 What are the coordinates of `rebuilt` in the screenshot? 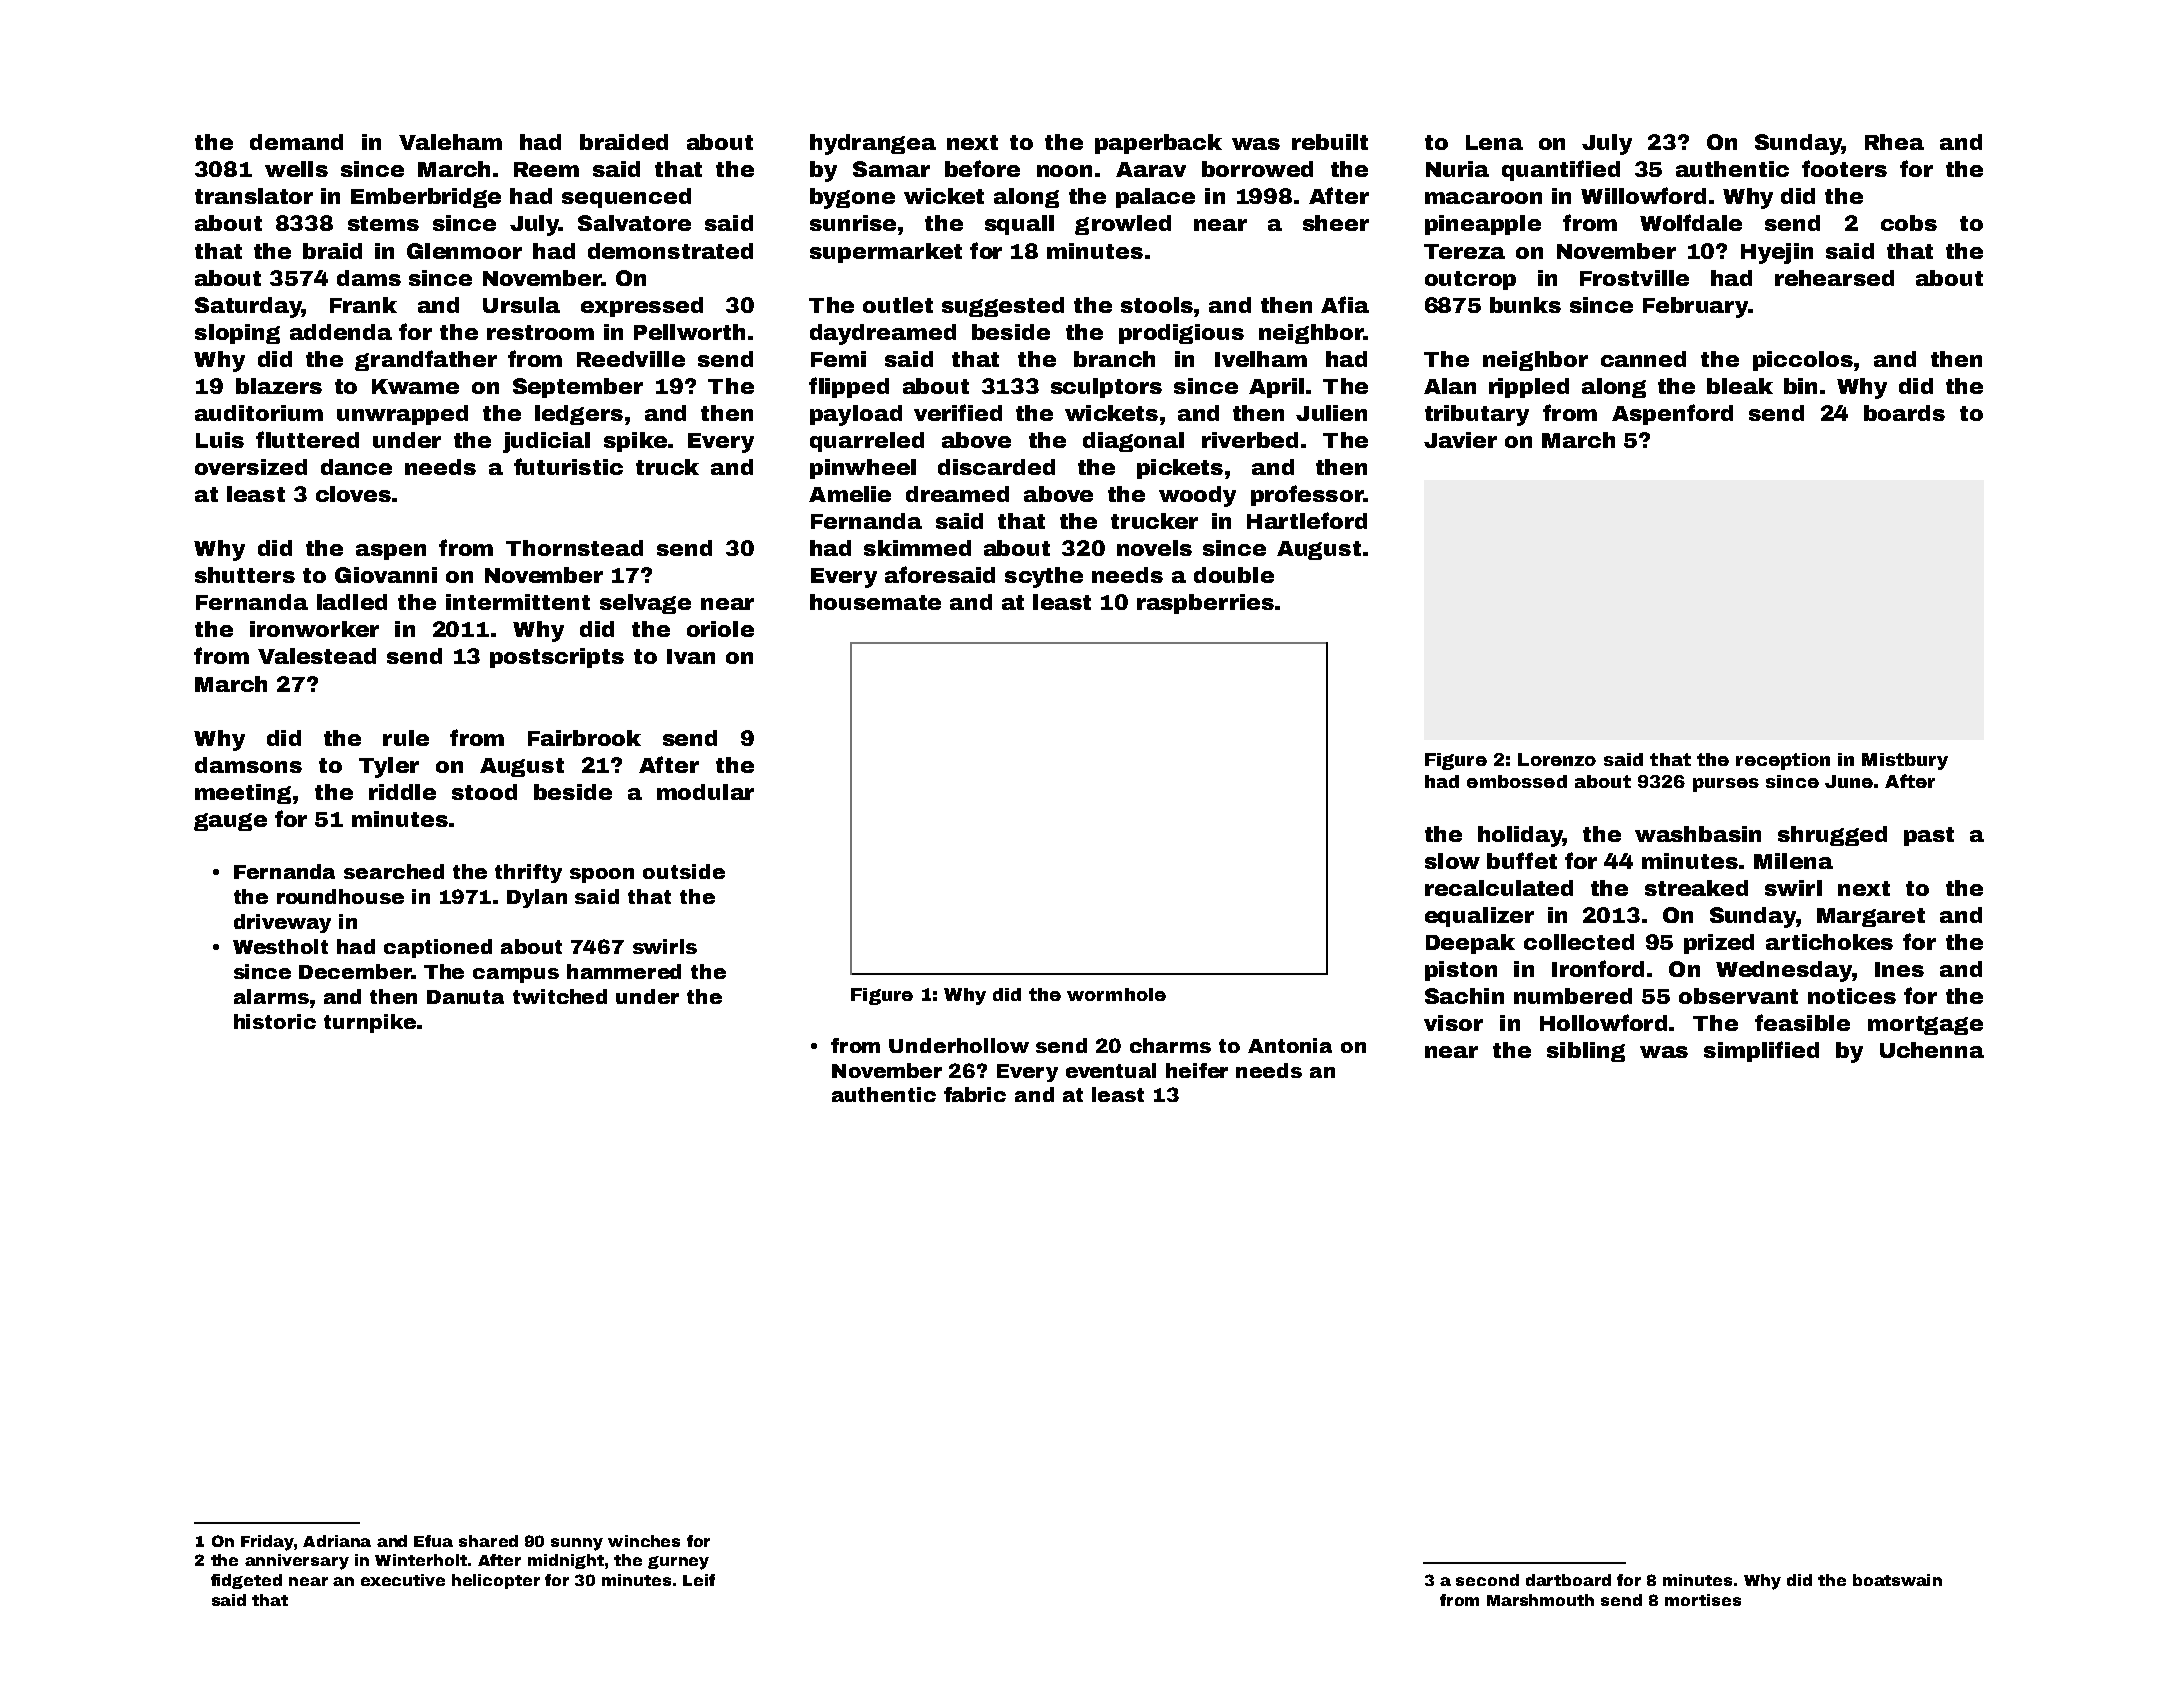 It's located at (1330, 142).
